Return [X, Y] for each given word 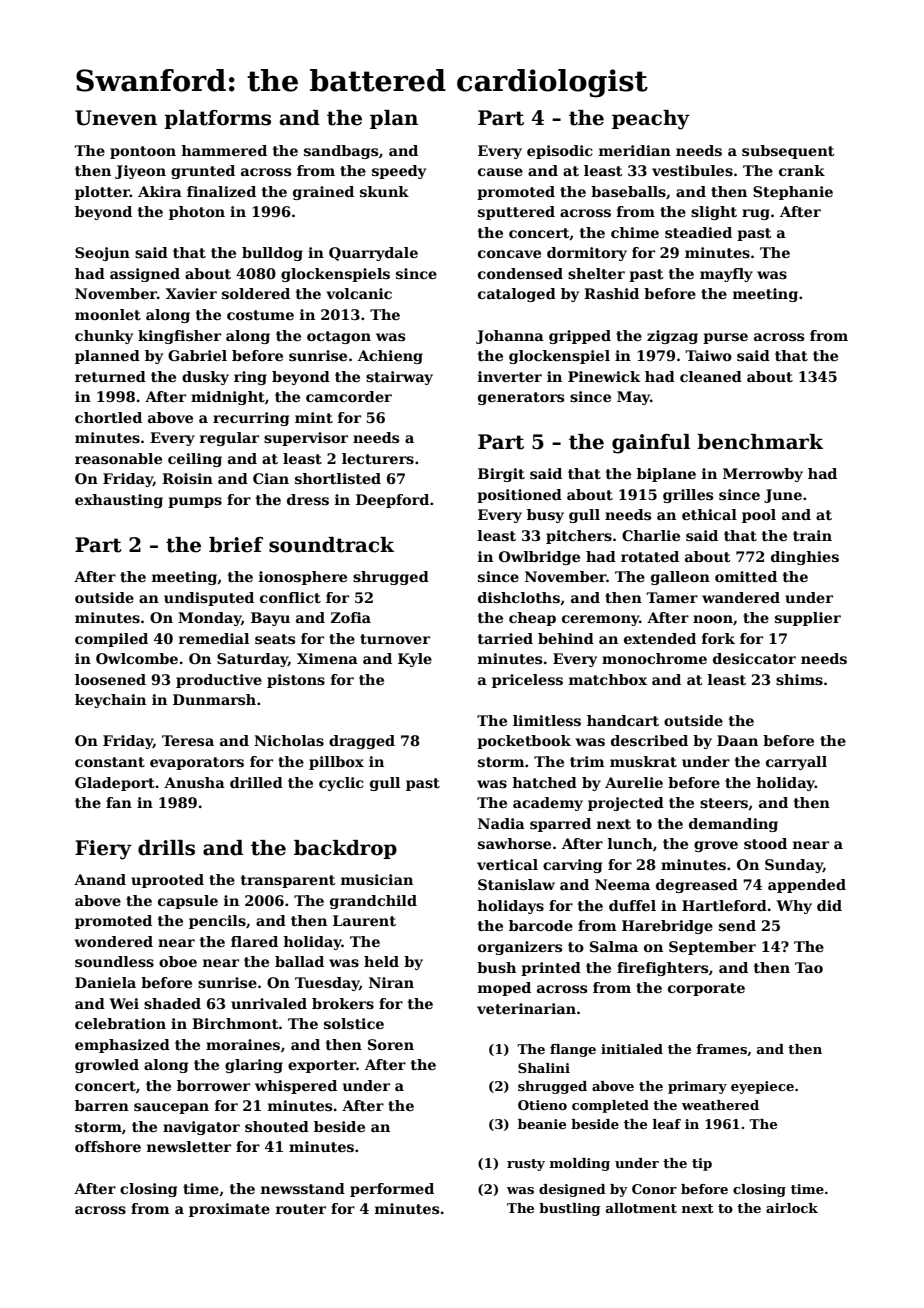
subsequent [788, 152]
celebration [120, 1023]
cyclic [341, 784]
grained [323, 193]
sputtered [516, 213]
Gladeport [115, 784]
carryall [796, 763]
